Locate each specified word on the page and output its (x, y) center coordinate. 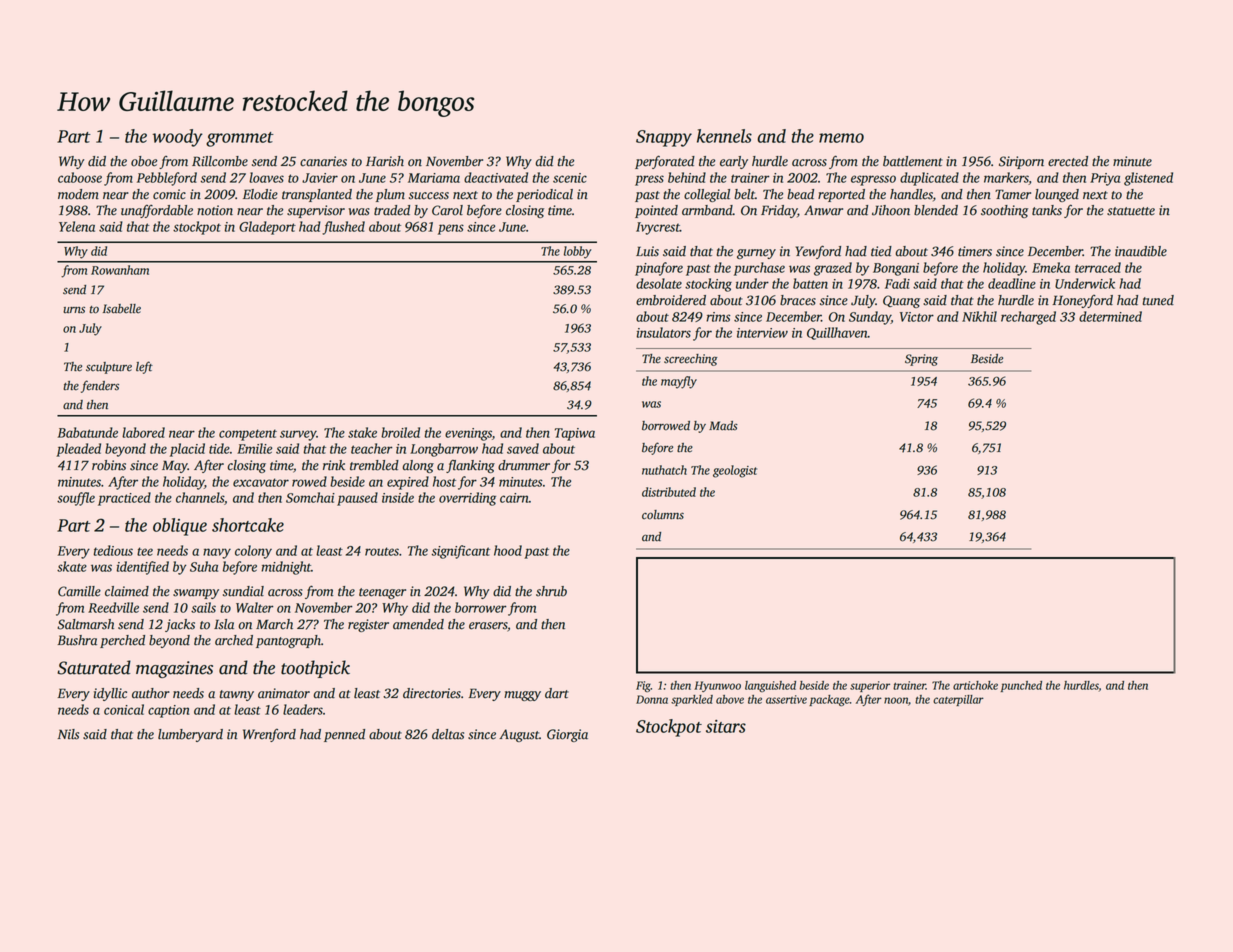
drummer (524, 465)
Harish (385, 161)
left (144, 367)
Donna (652, 699)
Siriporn (1021, 162)
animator (284, 693)
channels (200, 497)
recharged (1028, 318)
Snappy (664, 138)
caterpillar (958, 700)
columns (663, 515)
